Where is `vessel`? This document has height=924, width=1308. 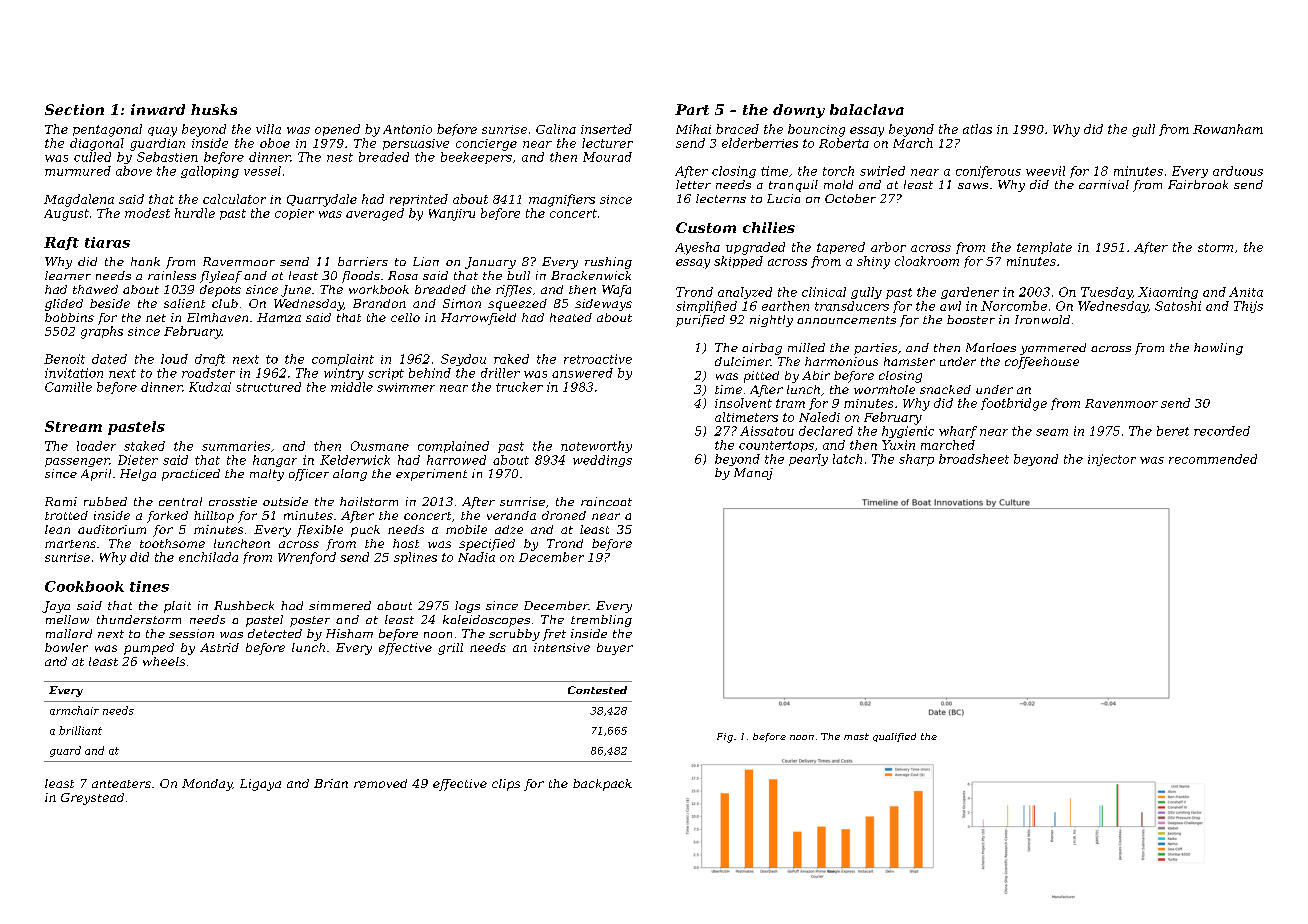 vessel is located at coordinates (262, 171).
